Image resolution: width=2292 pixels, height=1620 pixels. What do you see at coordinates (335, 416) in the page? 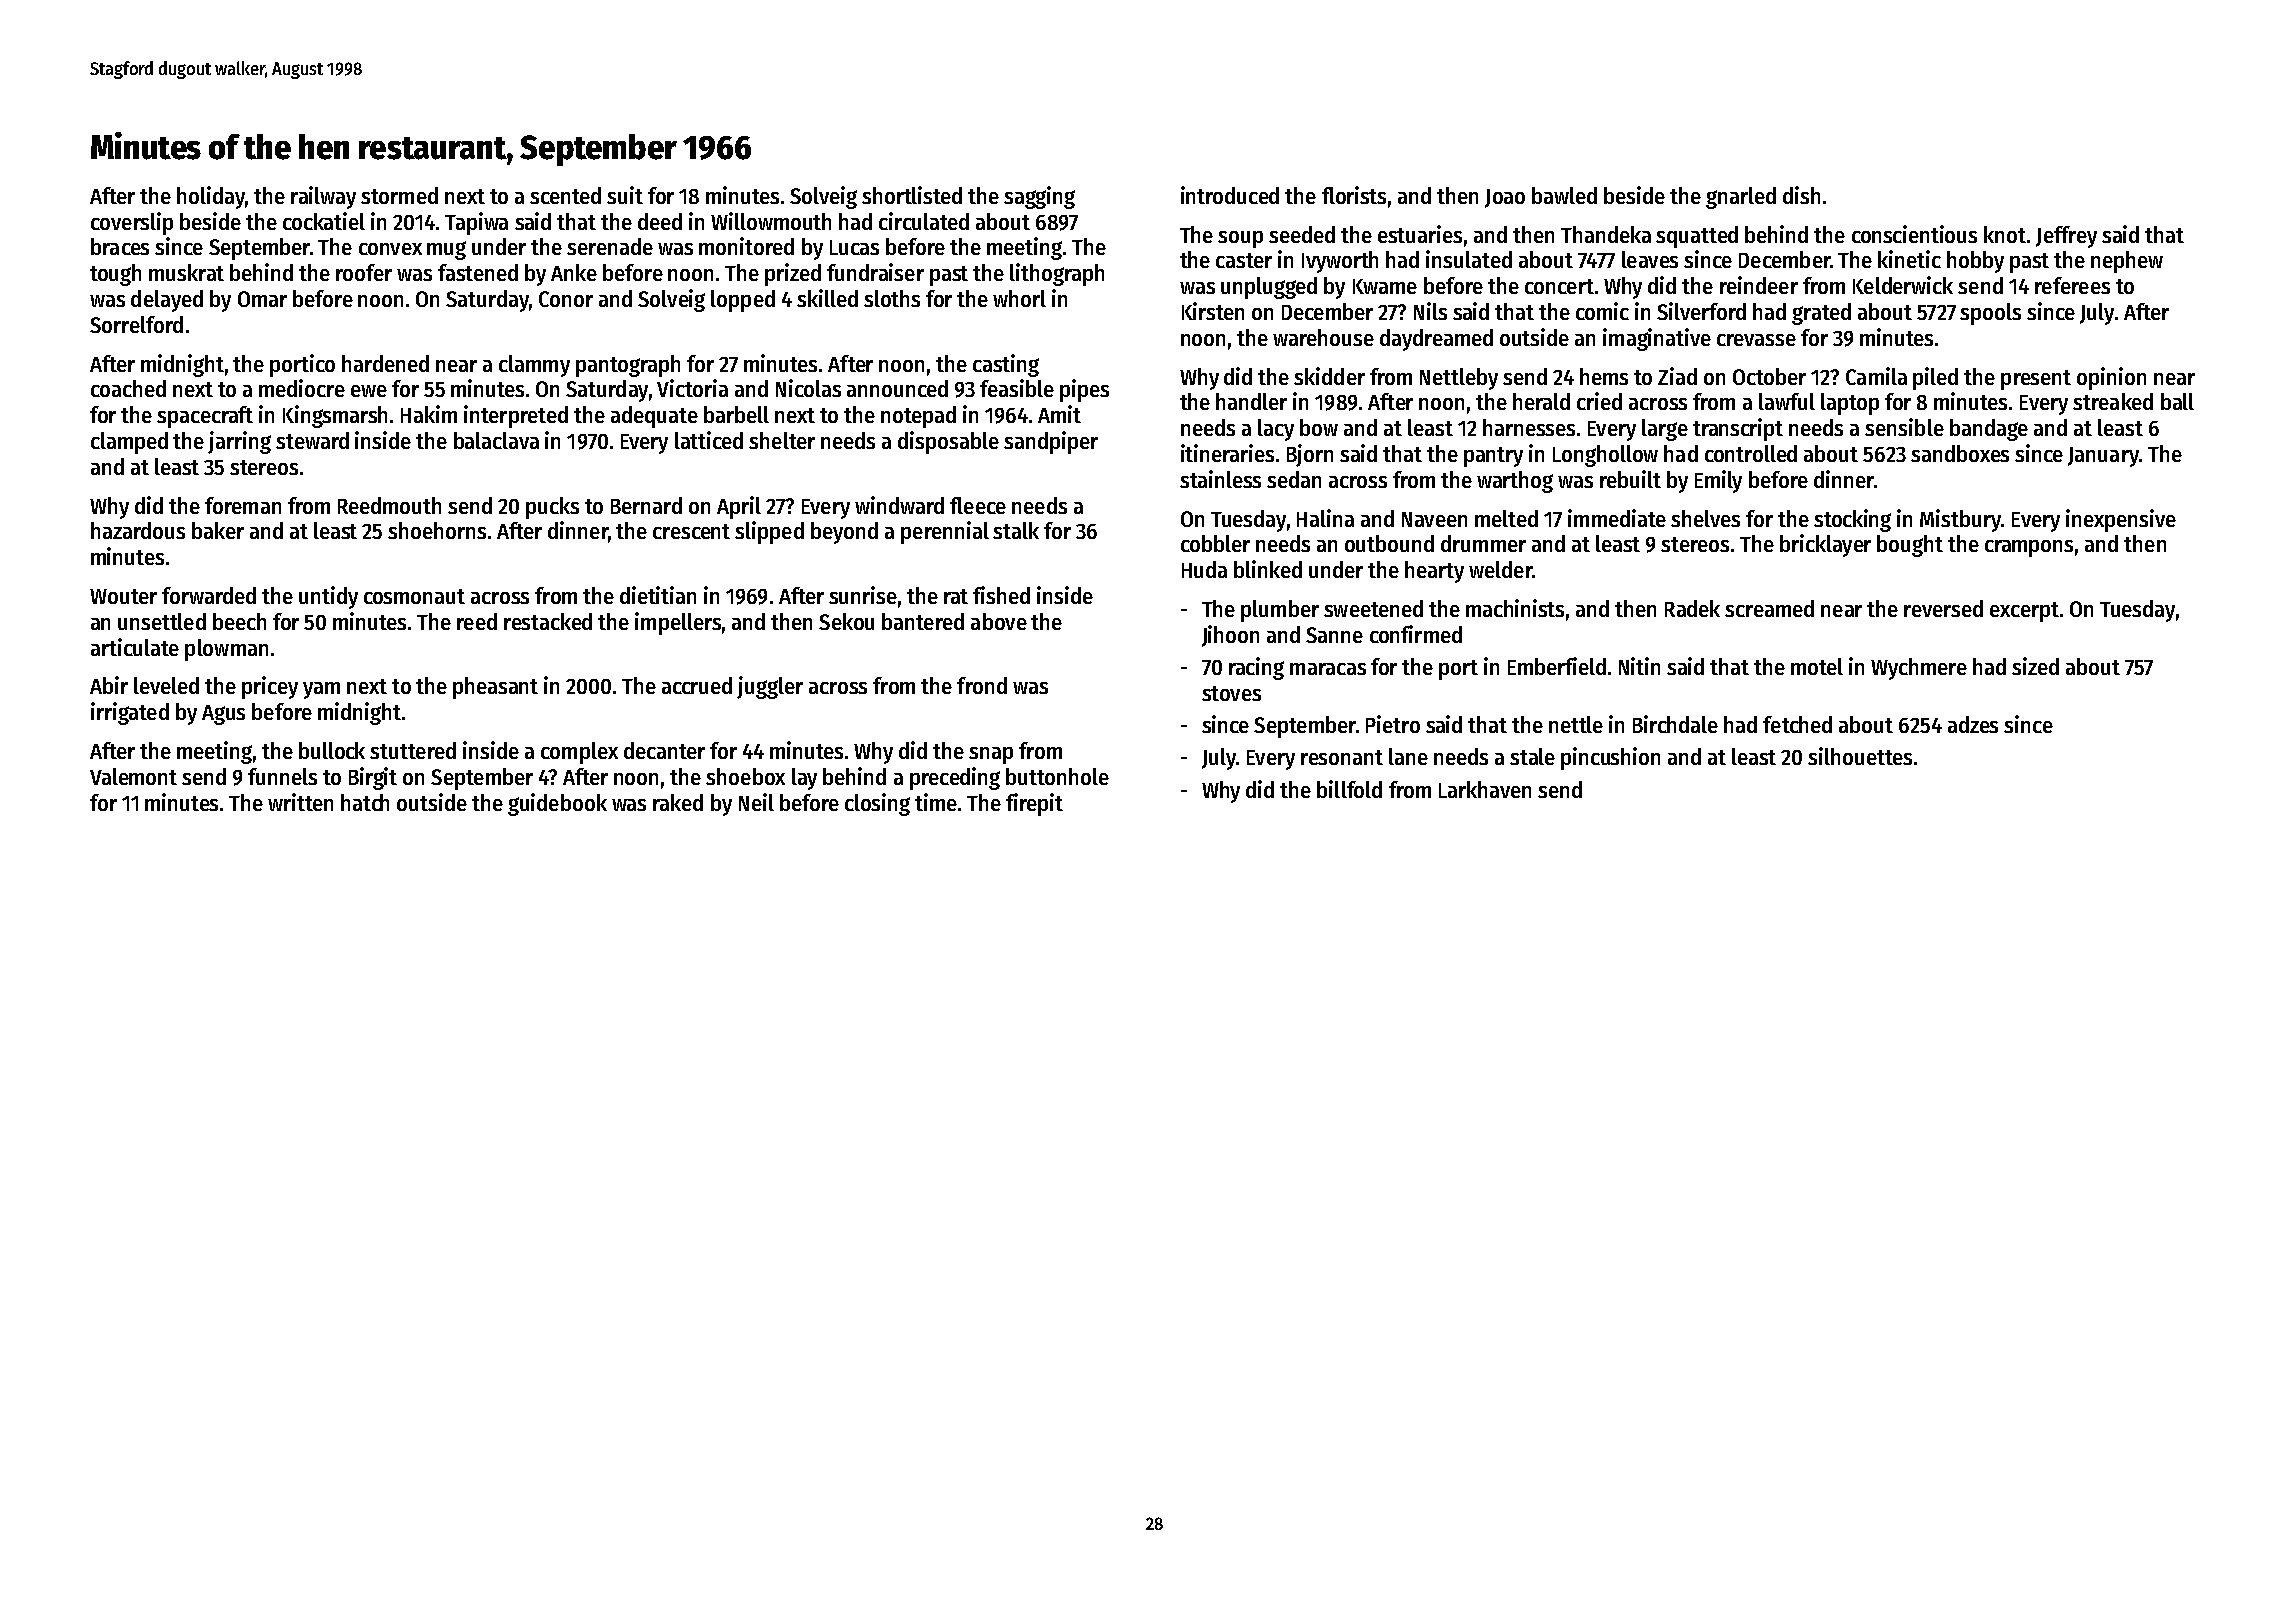
I see `Kingsmarsh` at bounding box center [335, 416].
